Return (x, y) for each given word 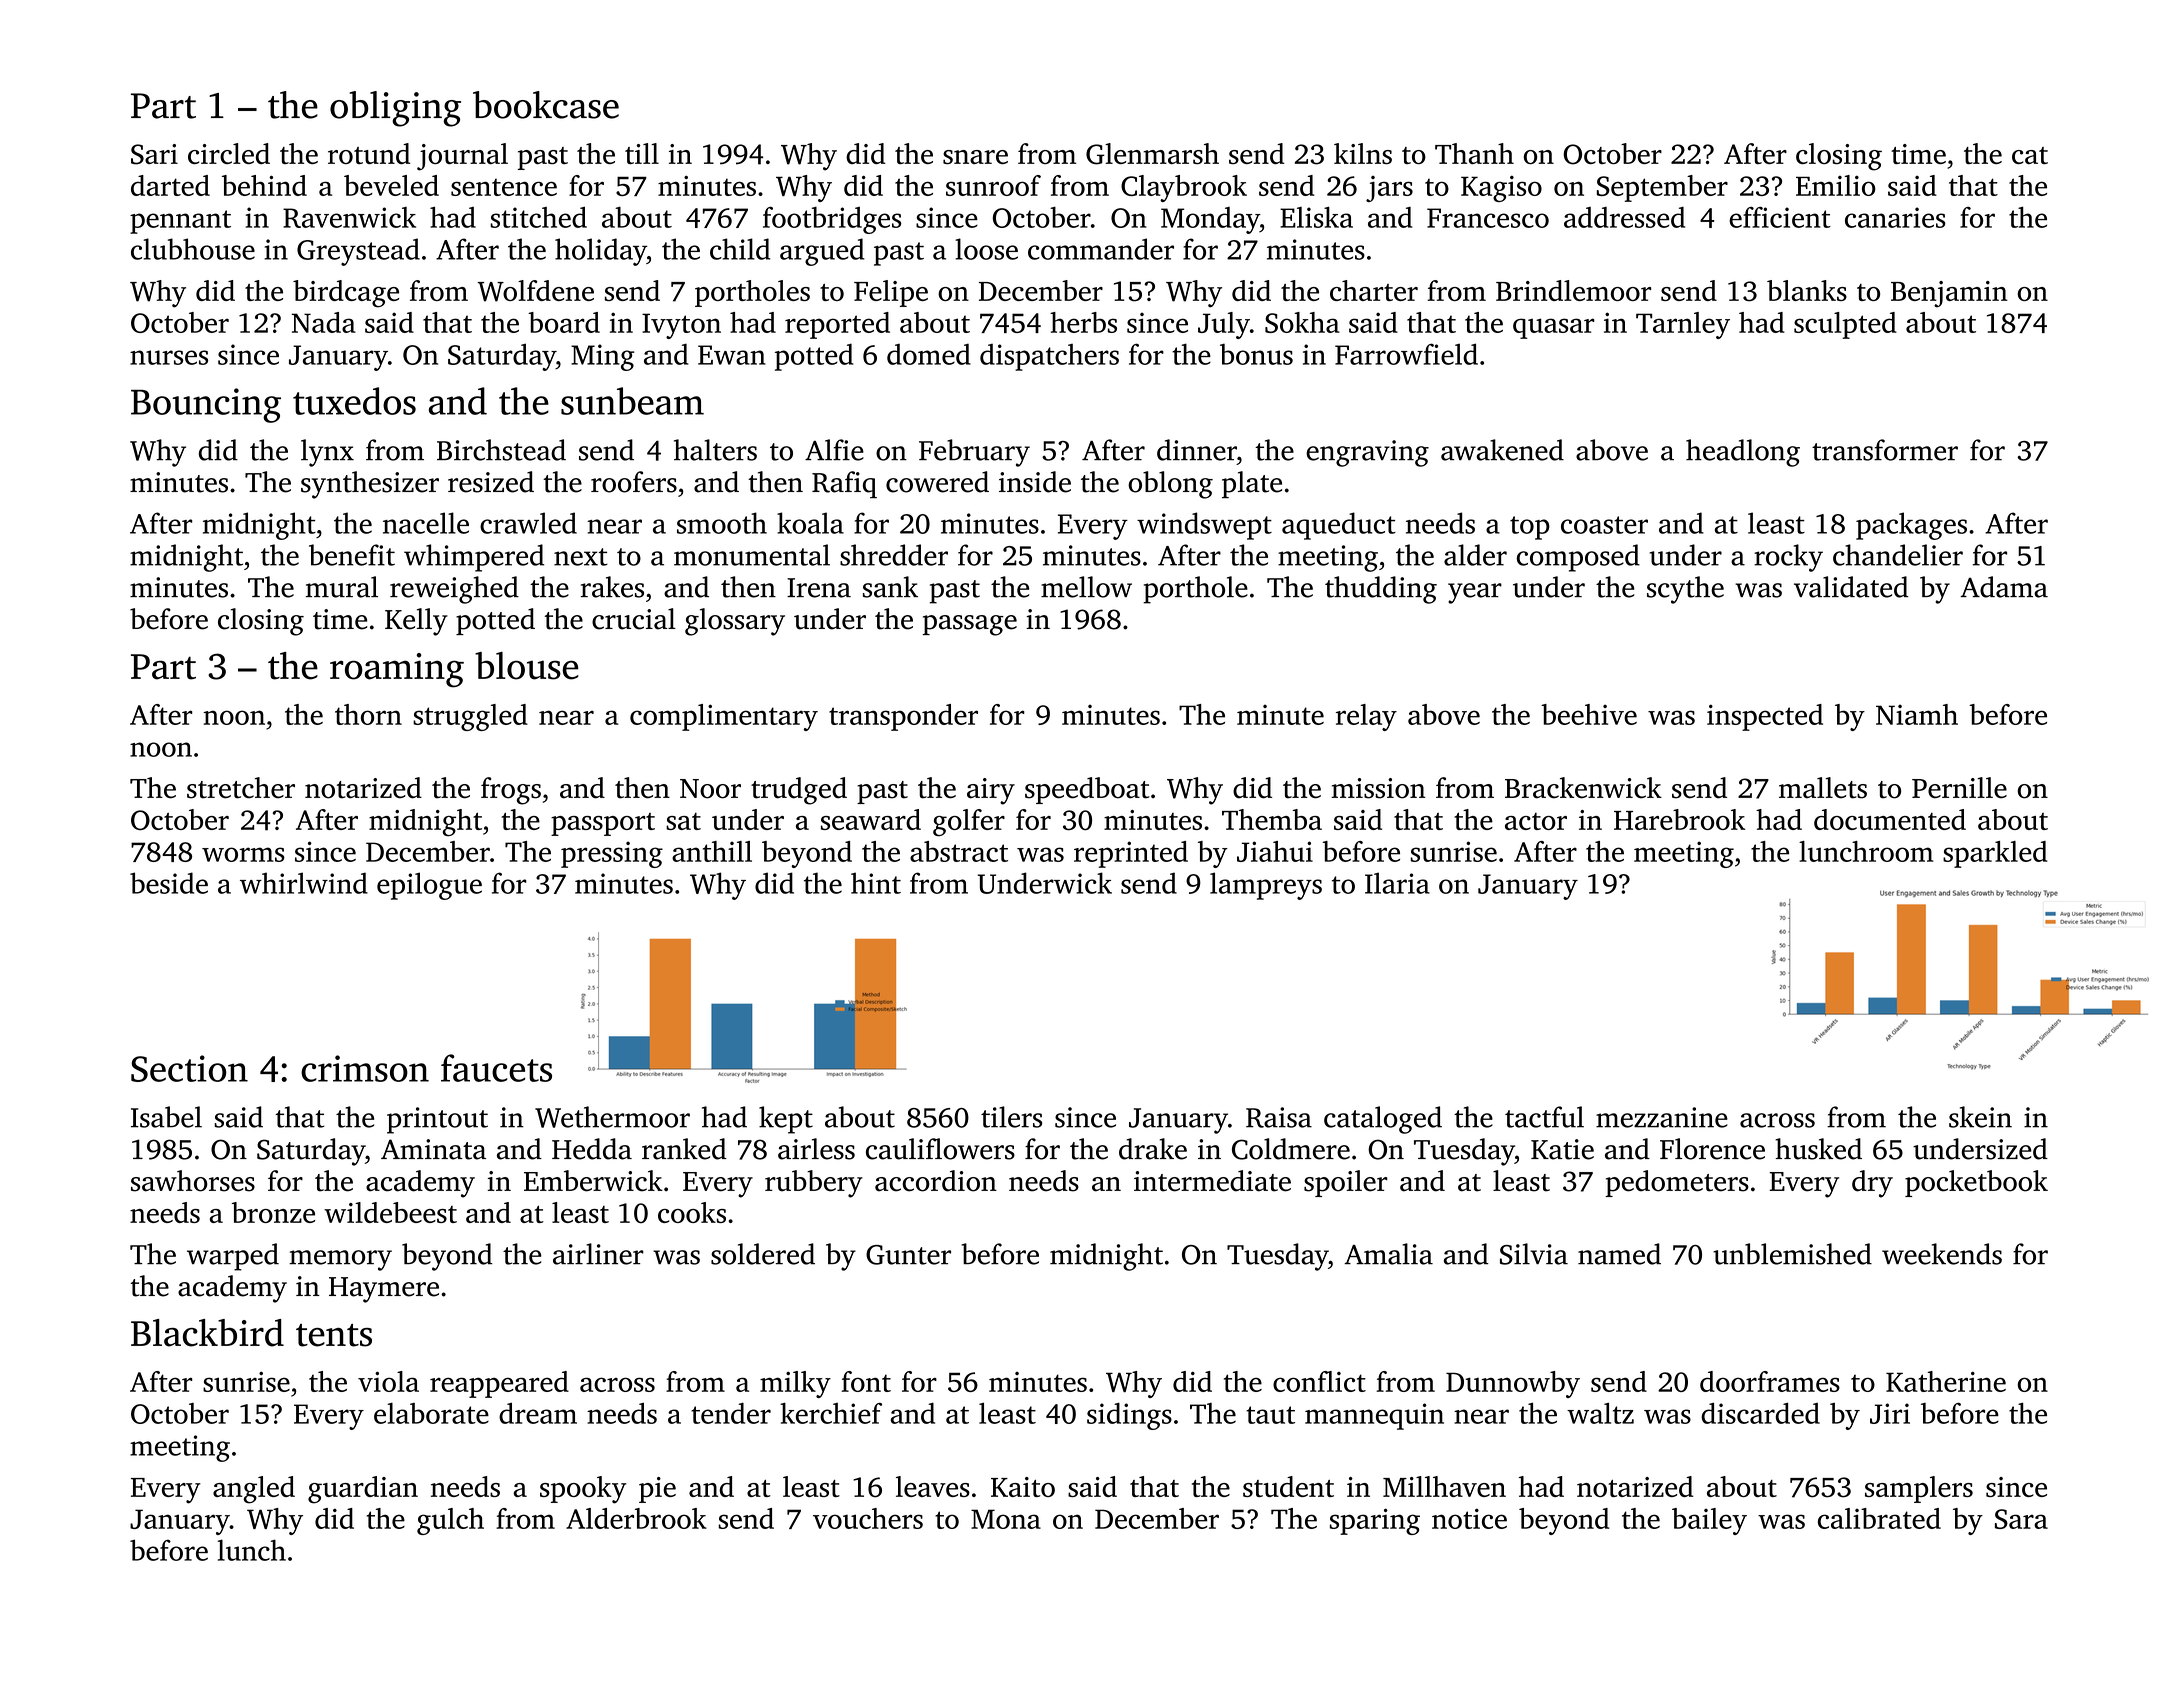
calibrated (1879, 1518)
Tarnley (1683, 325)
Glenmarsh (1152, 154)
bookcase (546, 105)
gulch (450, 1521)
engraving (1367, 453)
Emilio (1836, 185)
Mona (1006, 1519)
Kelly (416, 622)
